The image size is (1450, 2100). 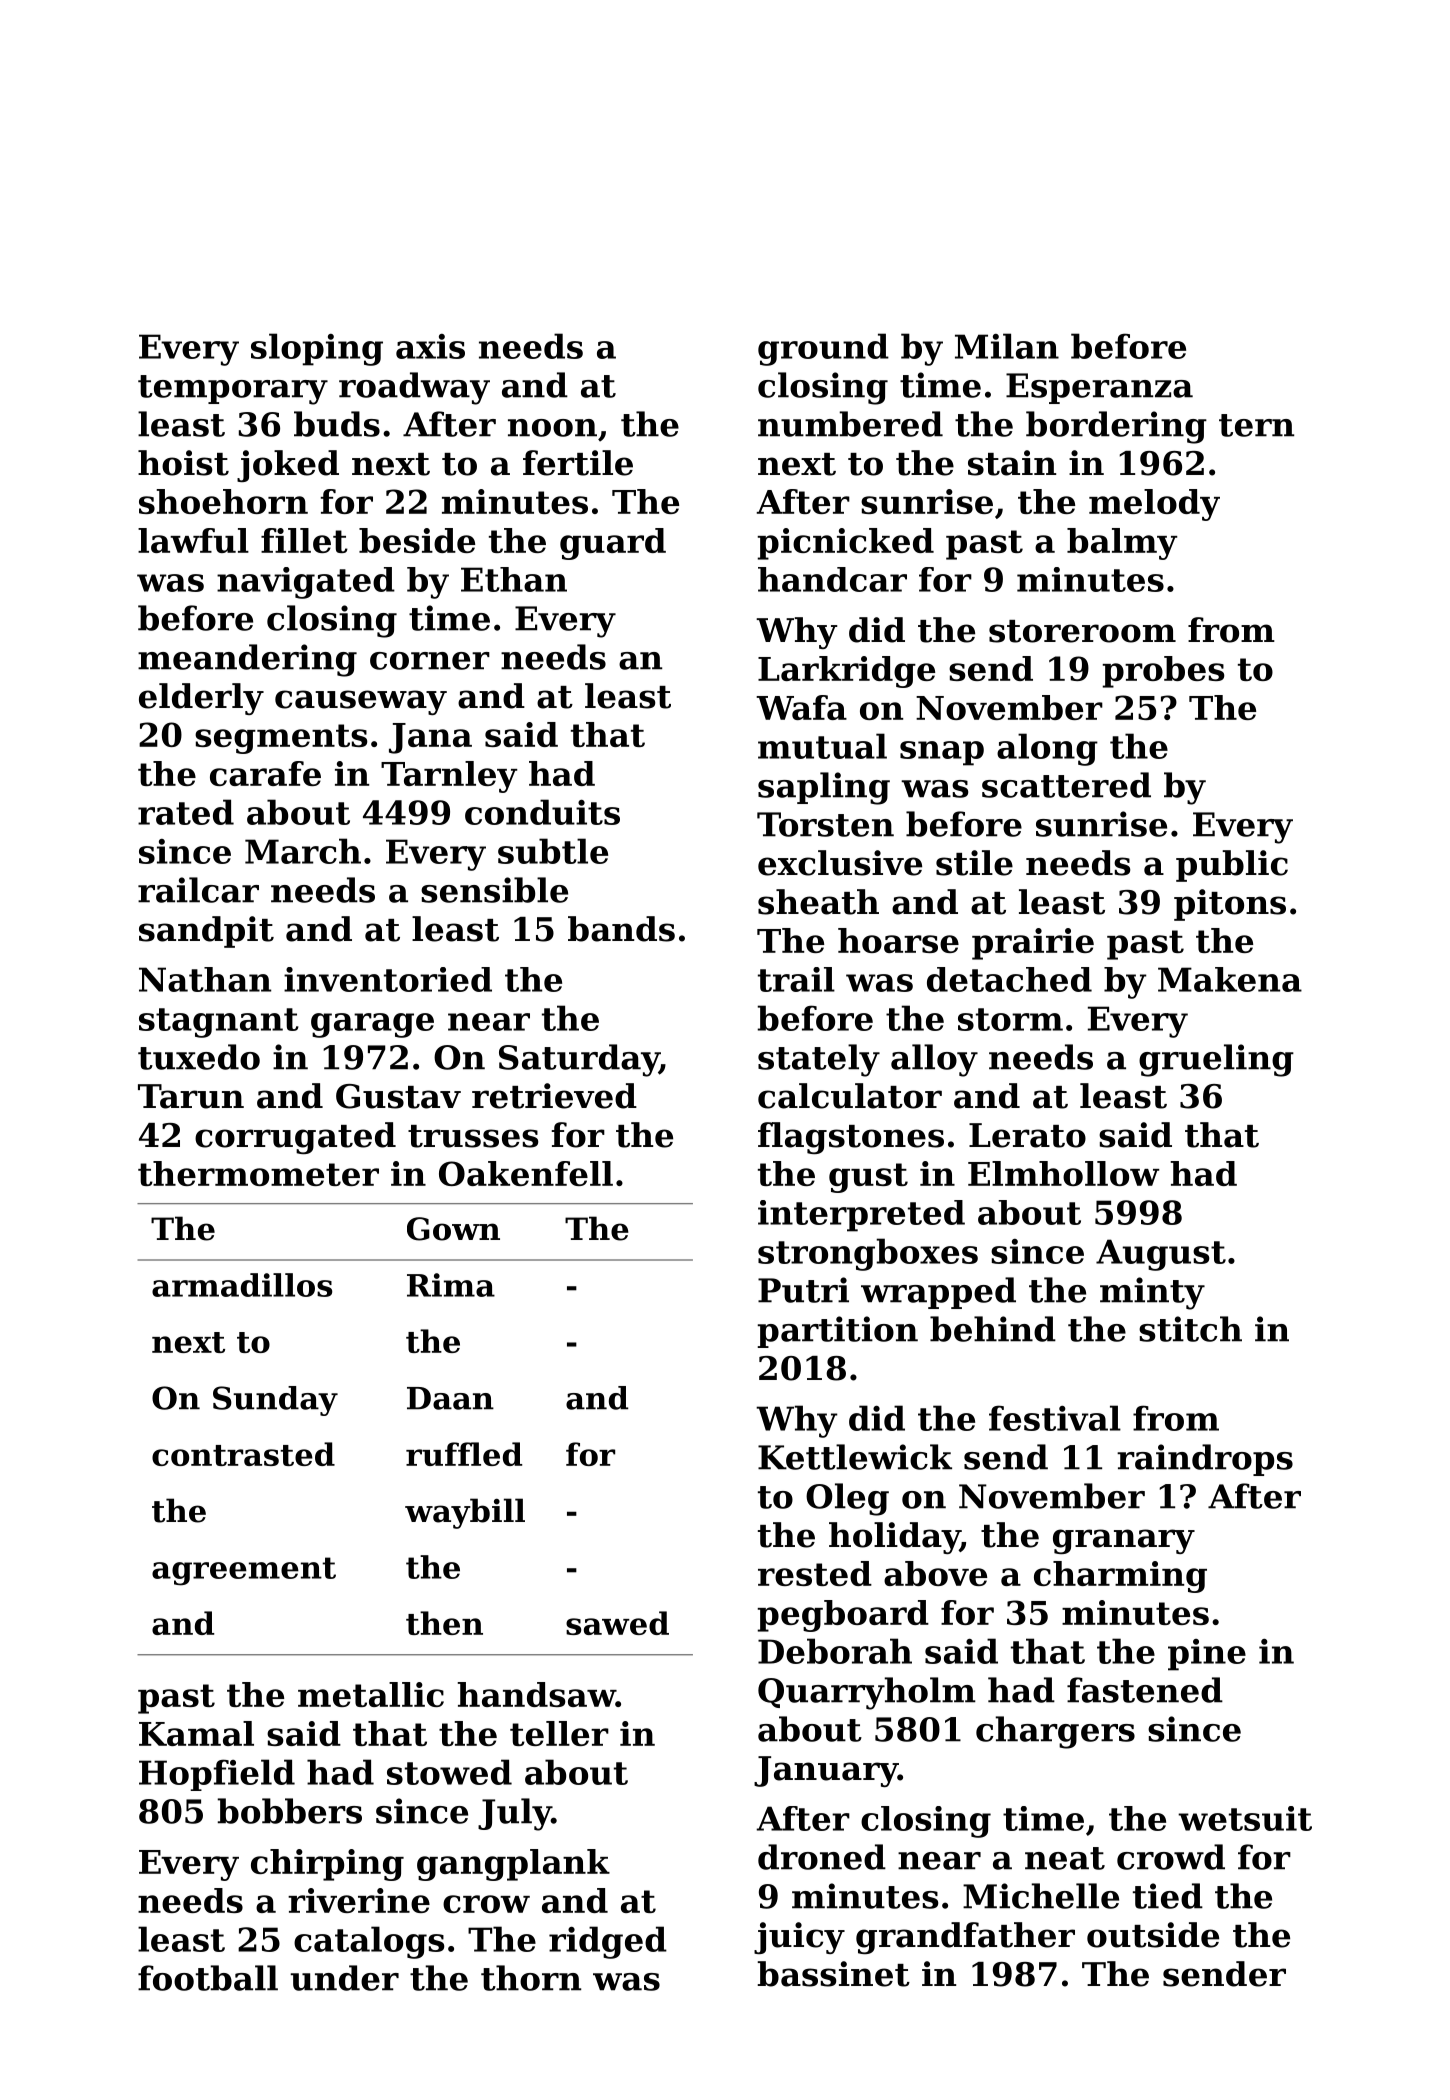 I want to click on railcar, so click(x=198, y=890).
